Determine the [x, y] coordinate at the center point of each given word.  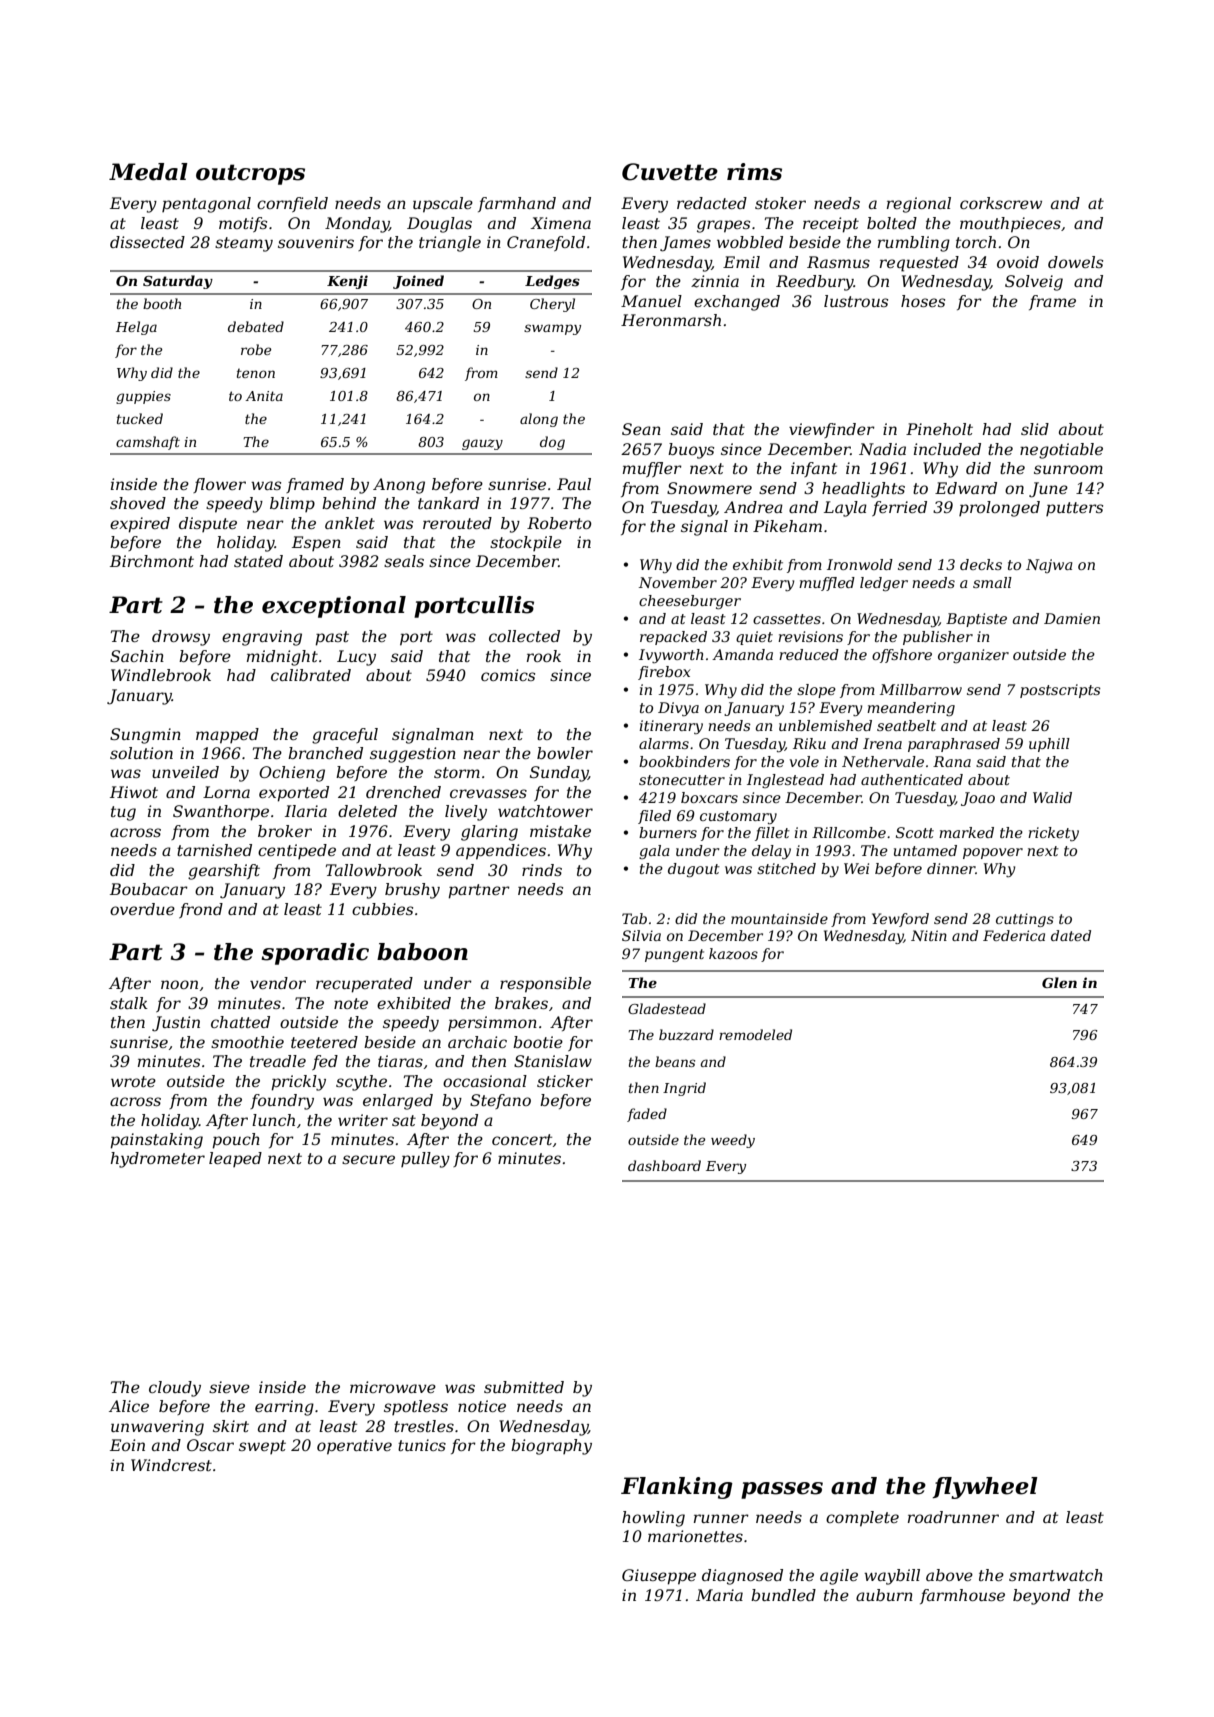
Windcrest [171, 1465]
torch [976, 242]
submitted [524, 1387]
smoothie [247, 1042]
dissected [147, 242]
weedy [733, 1141]
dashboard [664, 1165]
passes [782, 1490]
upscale [443, 205]
